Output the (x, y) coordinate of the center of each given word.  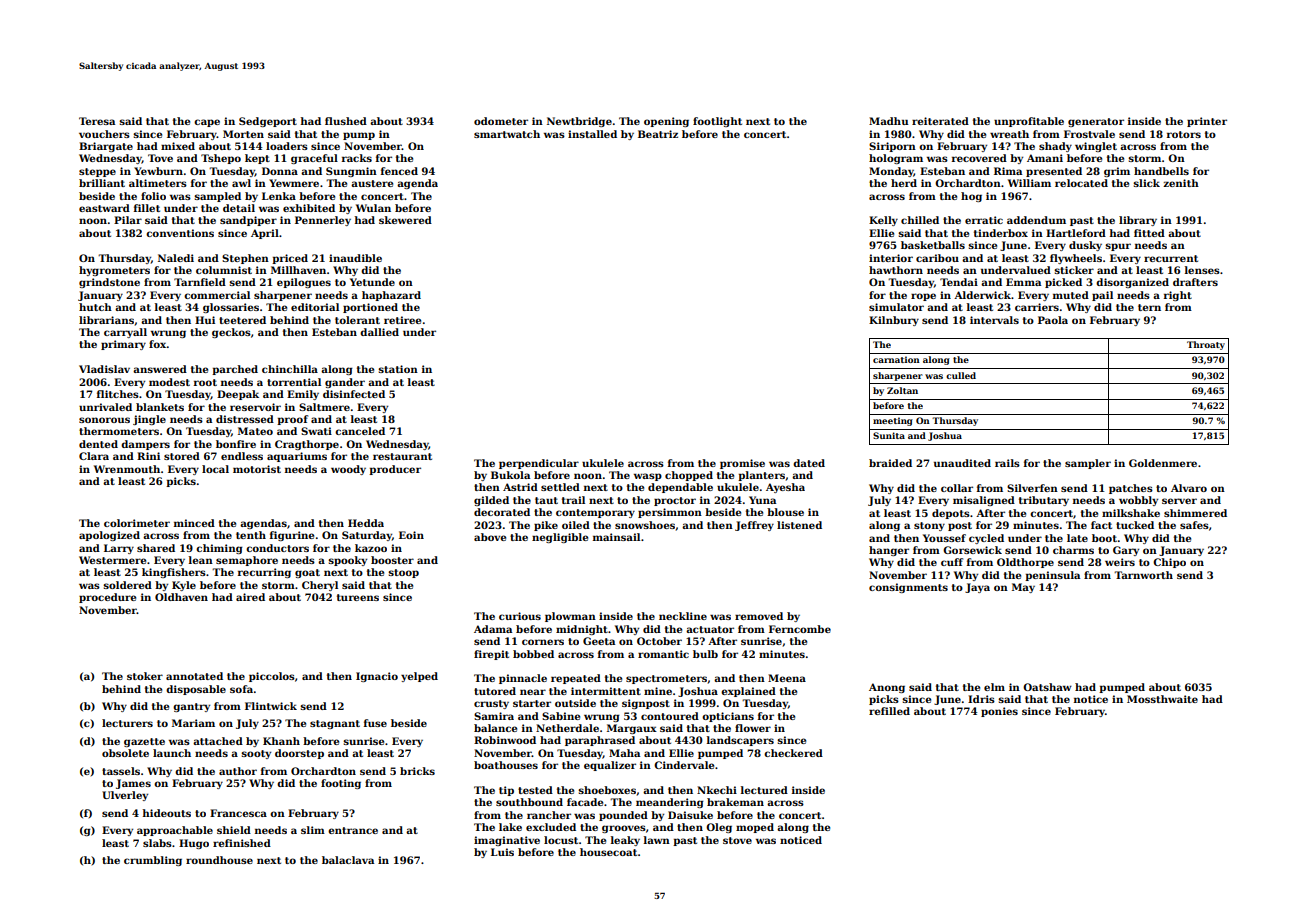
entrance (353, 830)
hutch (95, 307)
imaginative (507, 841)
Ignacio (377, 677)
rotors (1184, 134)
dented (98, 444)
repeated (576, 679)
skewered (405, 220)
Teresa (97, 121)
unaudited (962, 463)
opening (666, 122)
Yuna (762, 500)
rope (923, 297)
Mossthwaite (1162, 699)
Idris (981, 699)
